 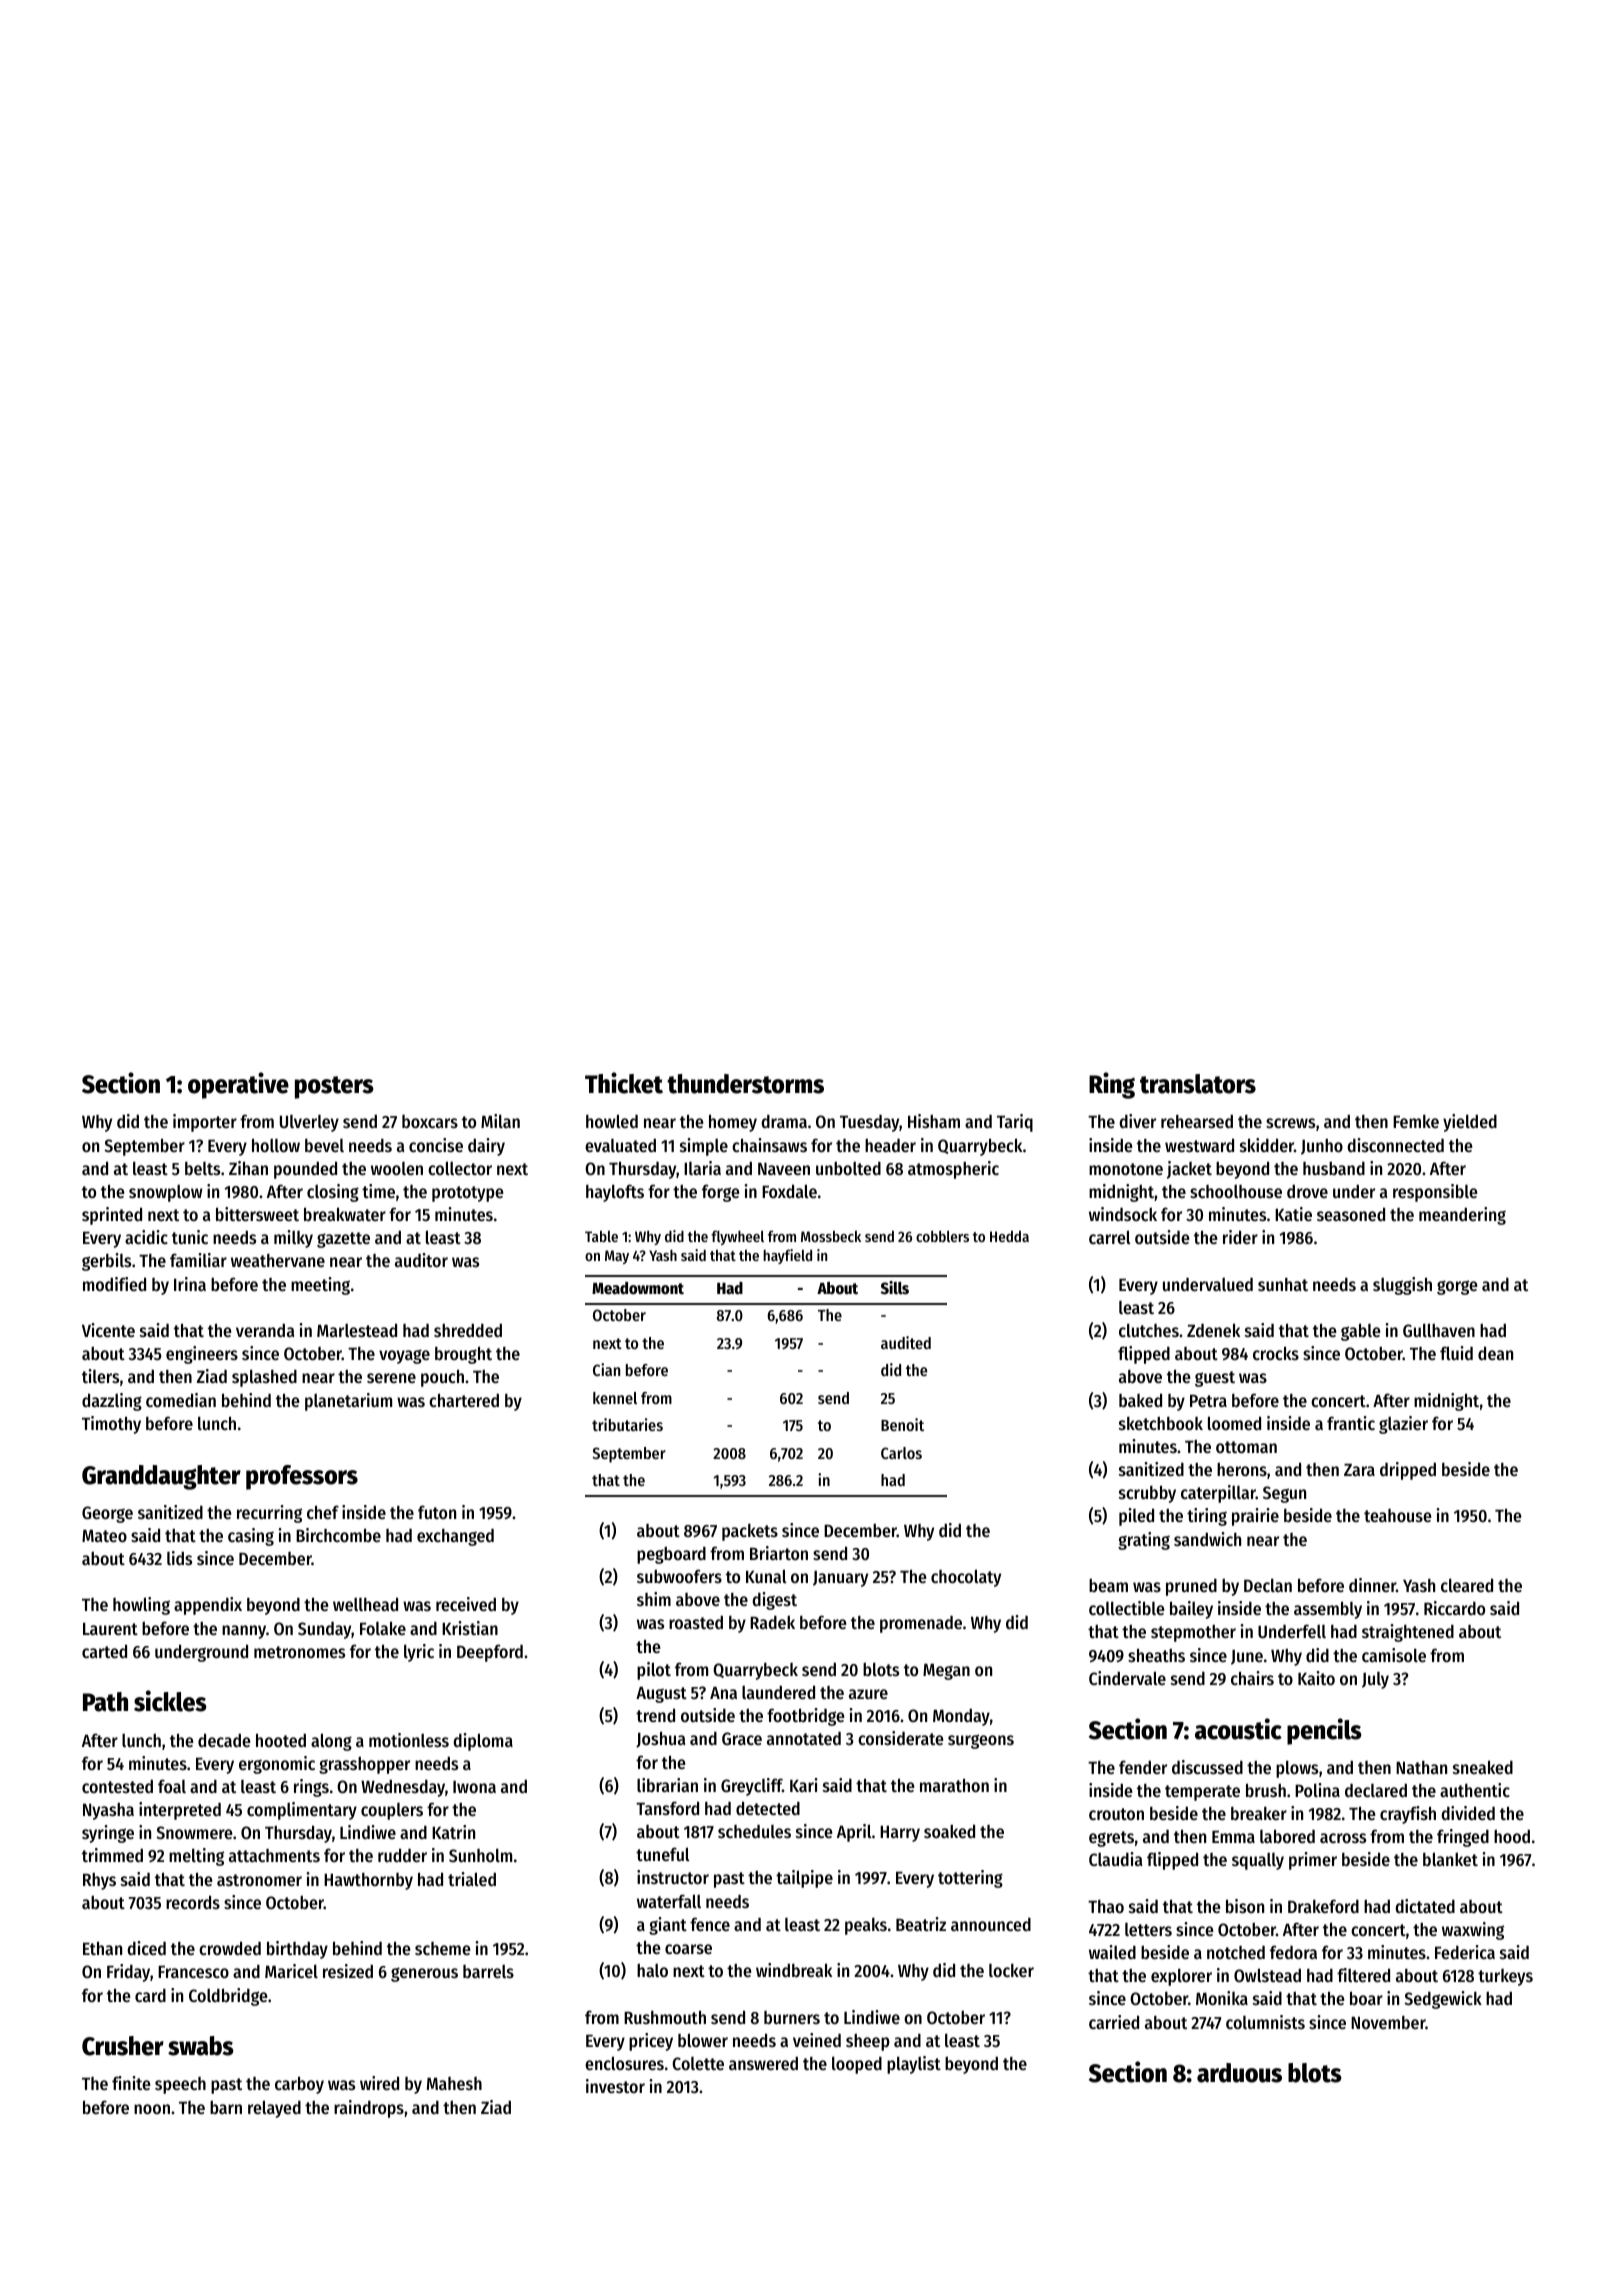 I want to click on camisole, so click(x=1394, y=1655).
